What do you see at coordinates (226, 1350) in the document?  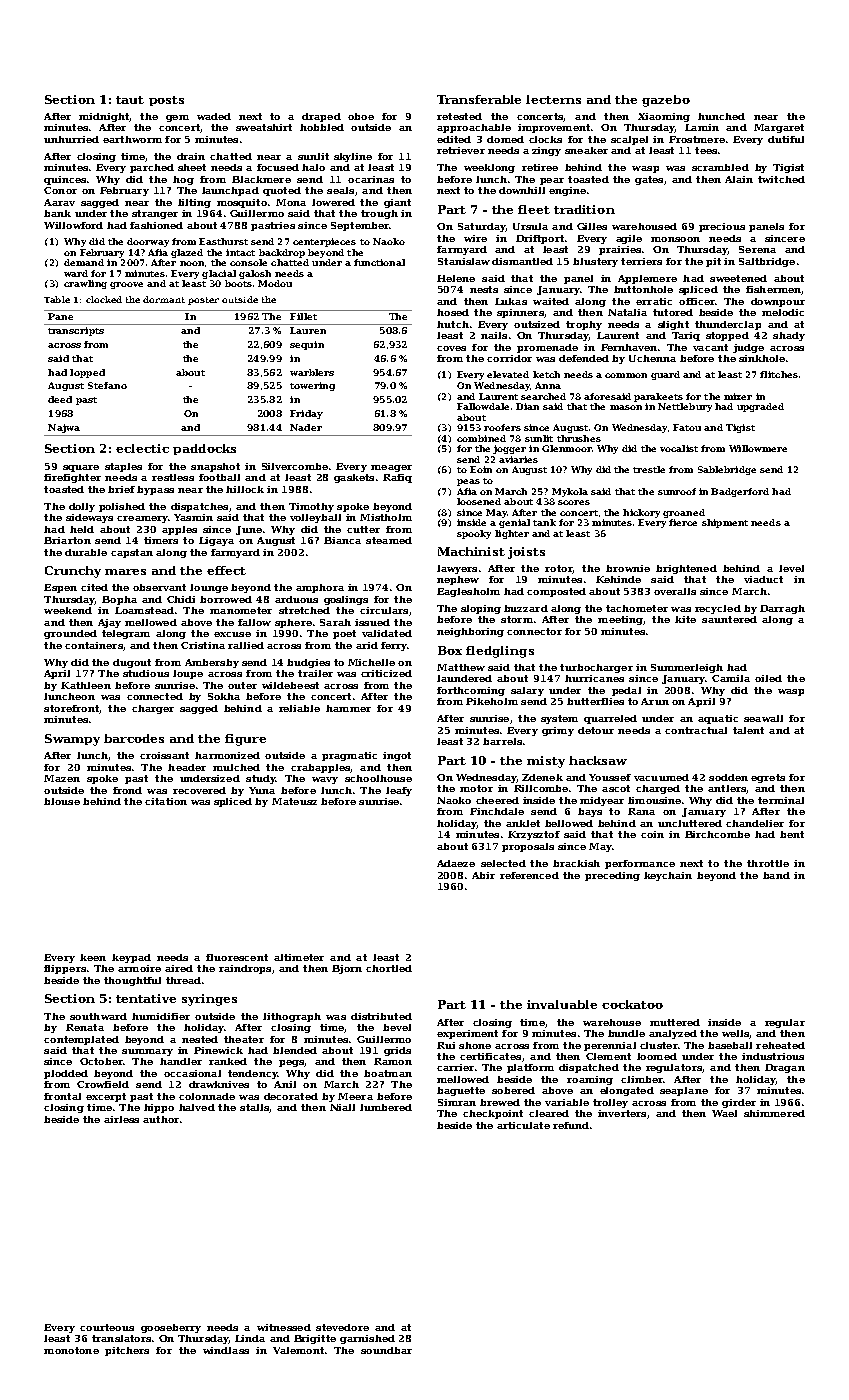 I see `windlass` at bounding box center [226, 1350].
